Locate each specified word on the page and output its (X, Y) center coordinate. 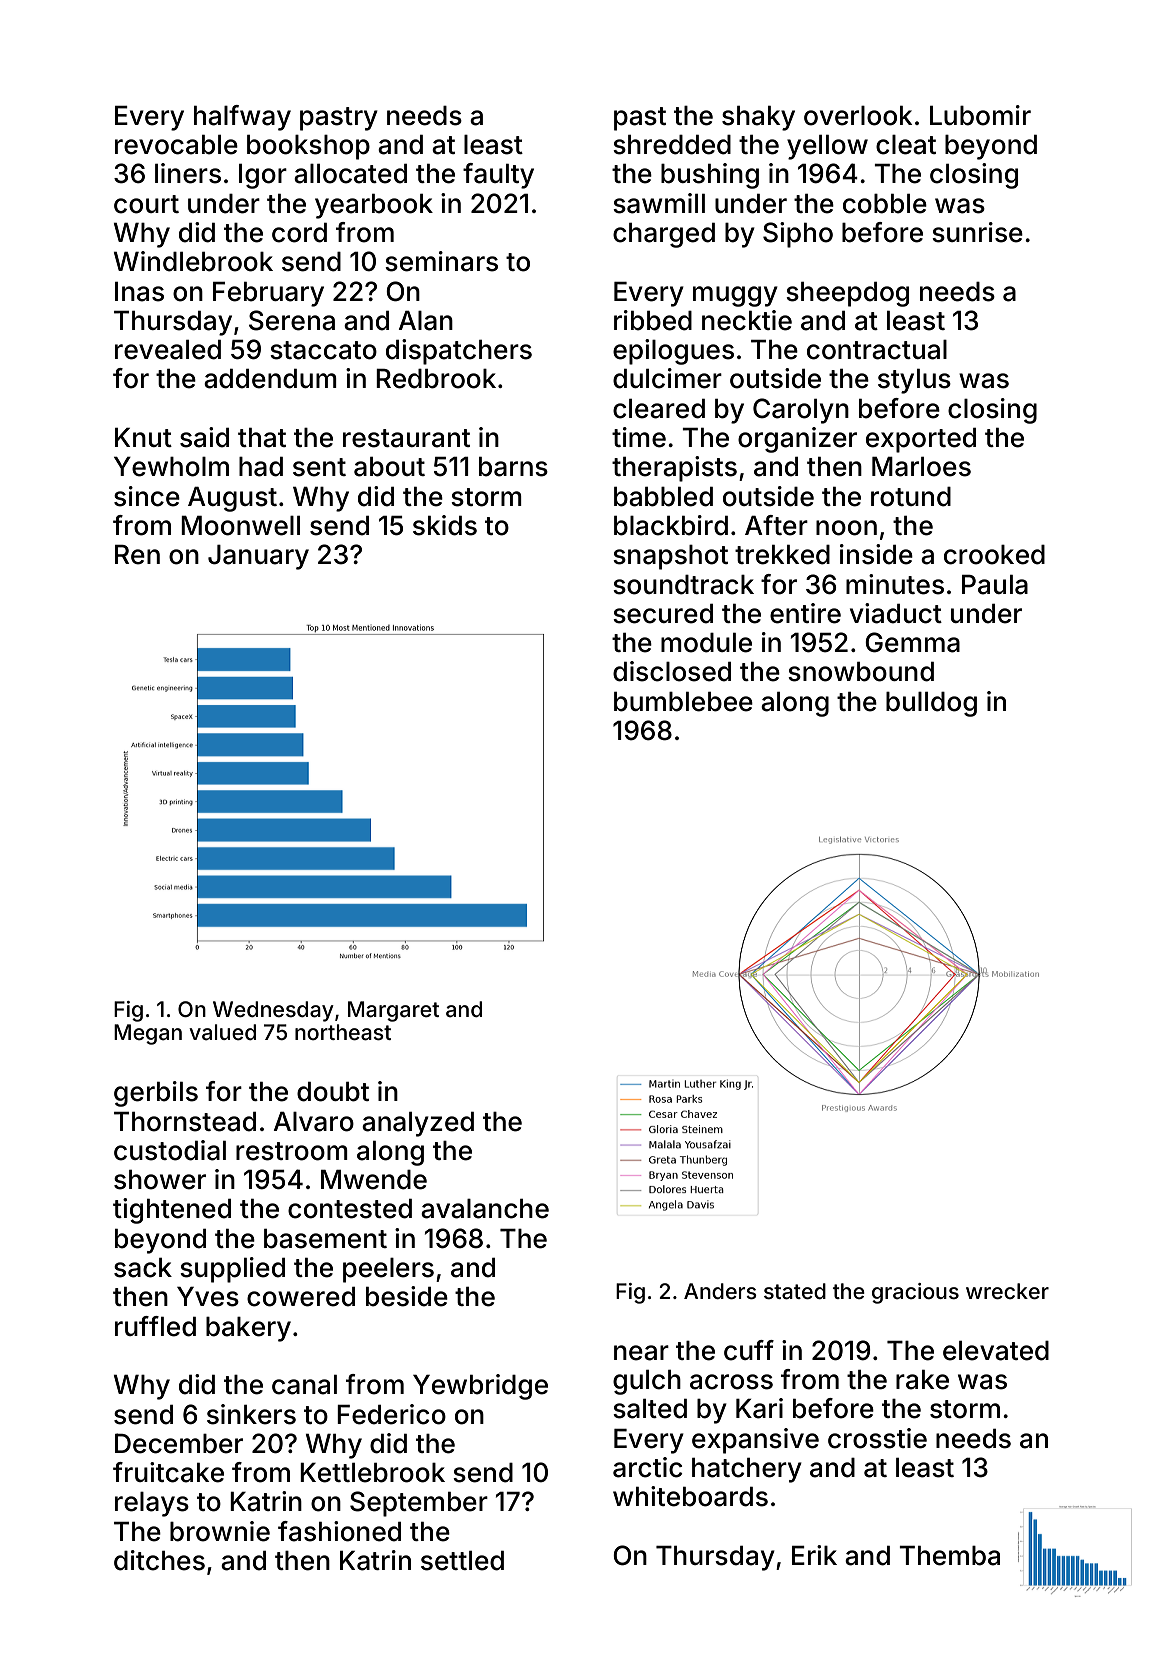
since (147, 496)
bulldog (931, 704)
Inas (139, 292)
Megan (148, 1034)
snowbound (861, 672)
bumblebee (683, 702)
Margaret (393, 1011)
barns (513, 467)
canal (304, 1385)
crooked (994, 555)
